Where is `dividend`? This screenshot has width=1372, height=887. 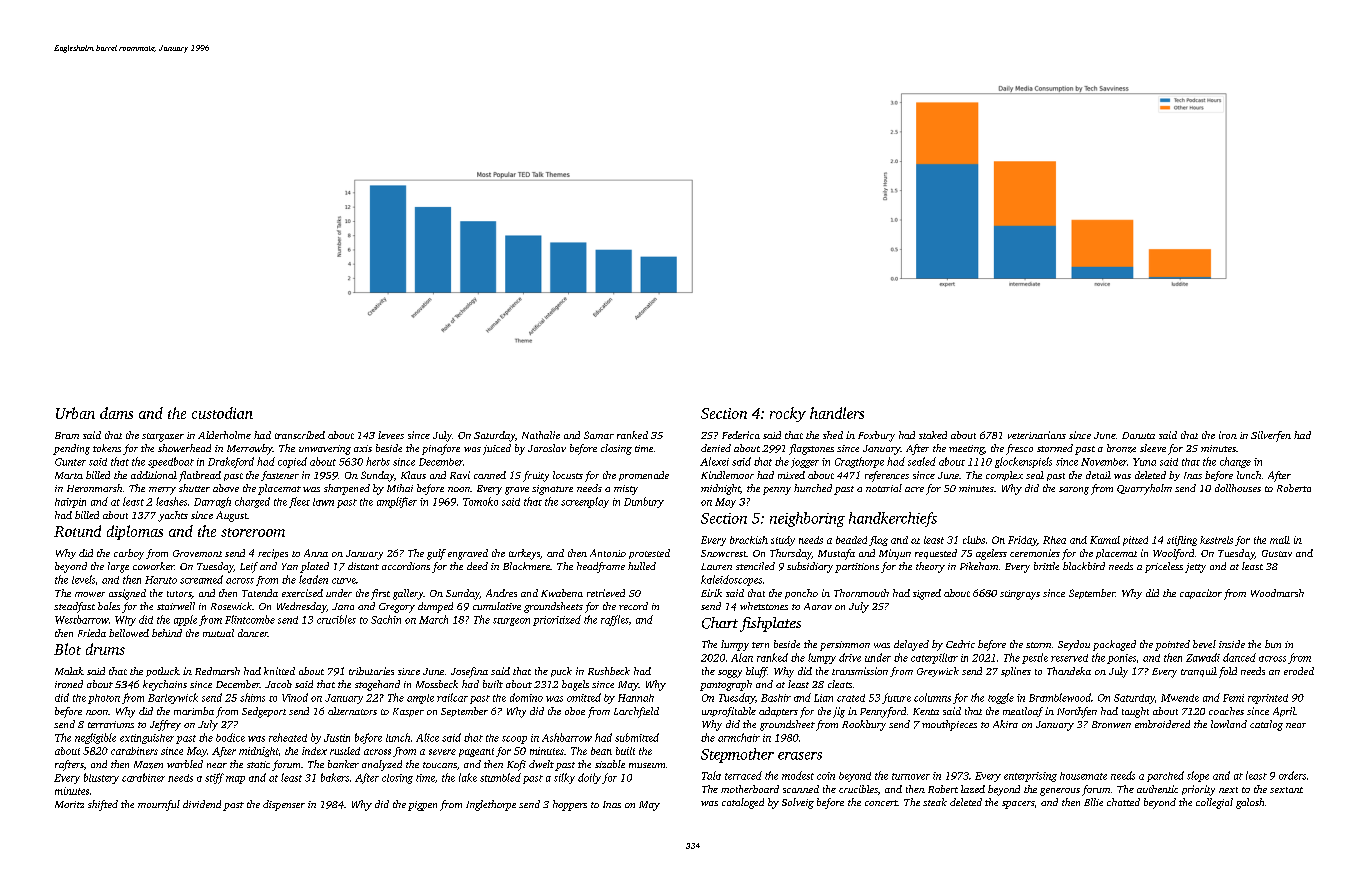 dividend is located at coordinates (202, 804).
